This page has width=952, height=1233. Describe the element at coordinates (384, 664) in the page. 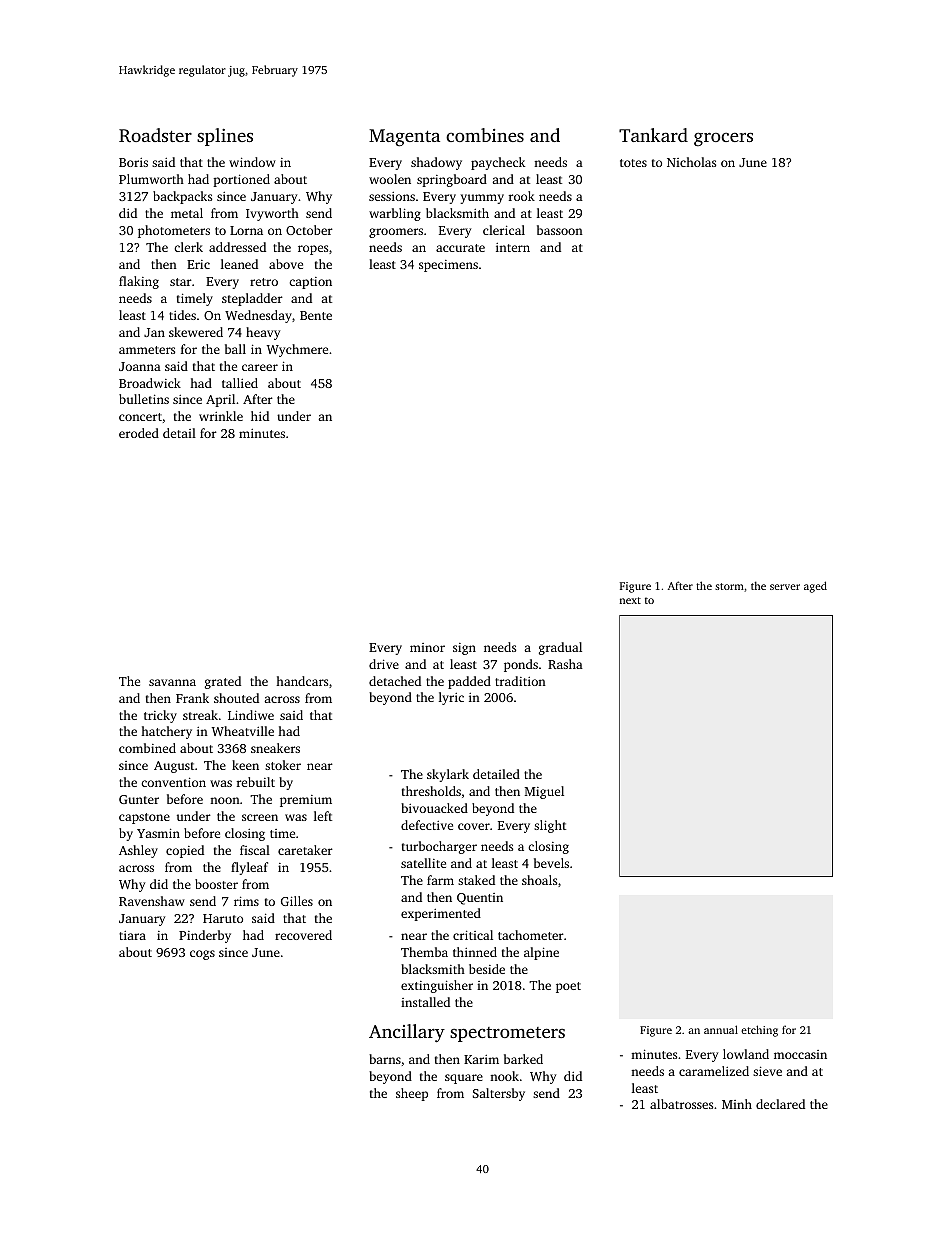

I see `drive` at that location.
